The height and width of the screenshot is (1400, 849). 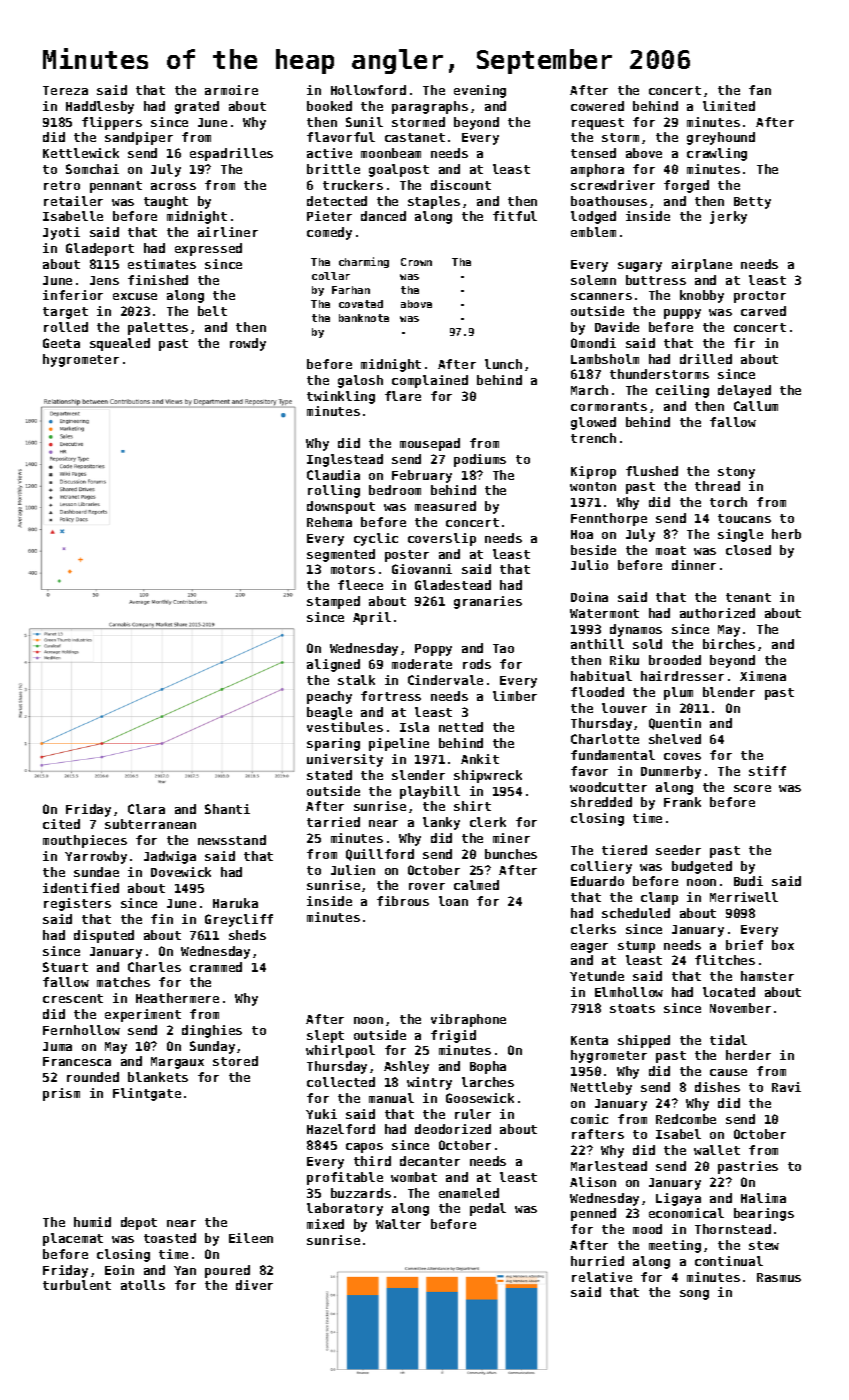 I want to click on fan, so click(x=760, y=90).
